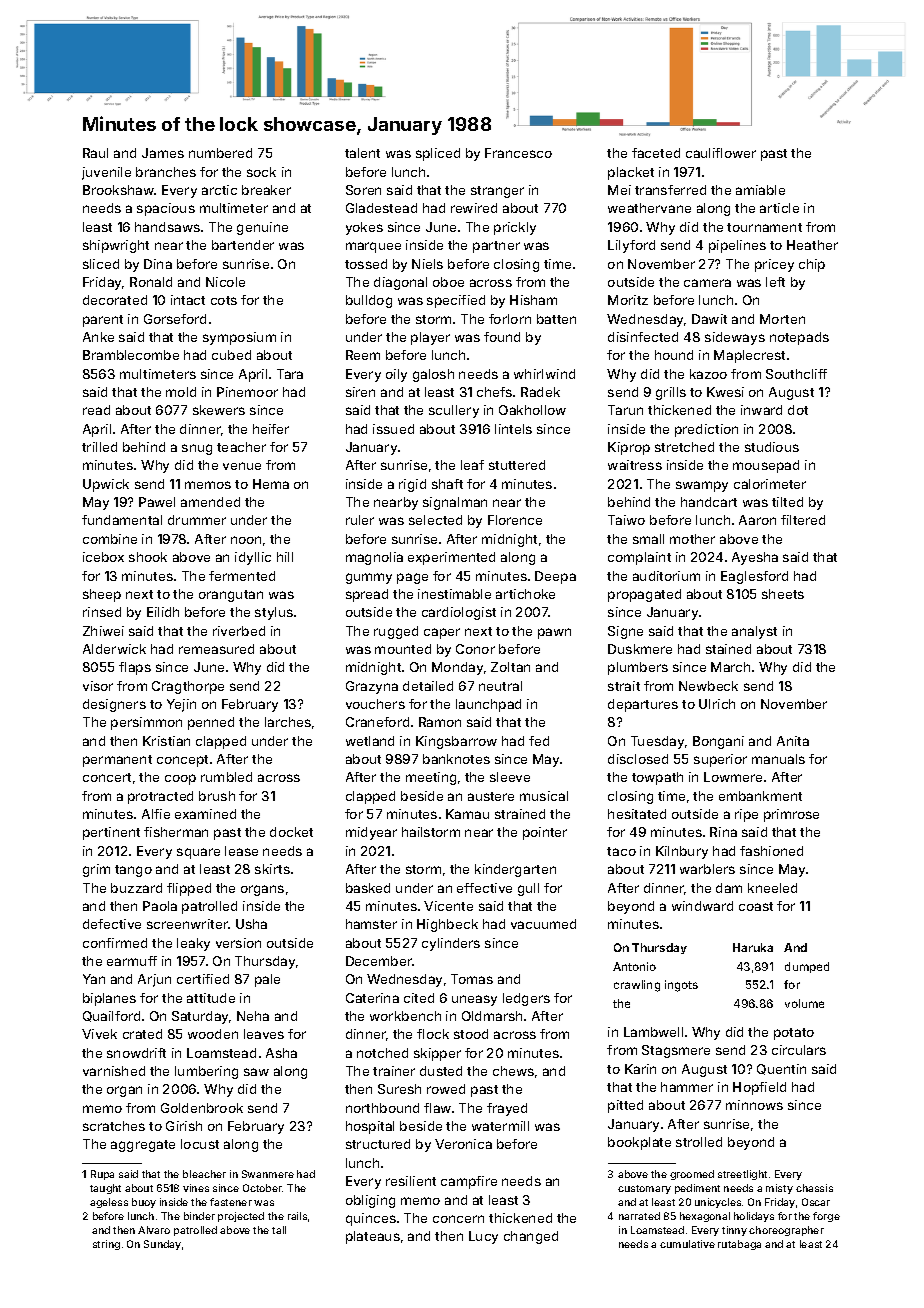 The image size is (924, 1308). I want to click on Anita, so click(793, 741).
